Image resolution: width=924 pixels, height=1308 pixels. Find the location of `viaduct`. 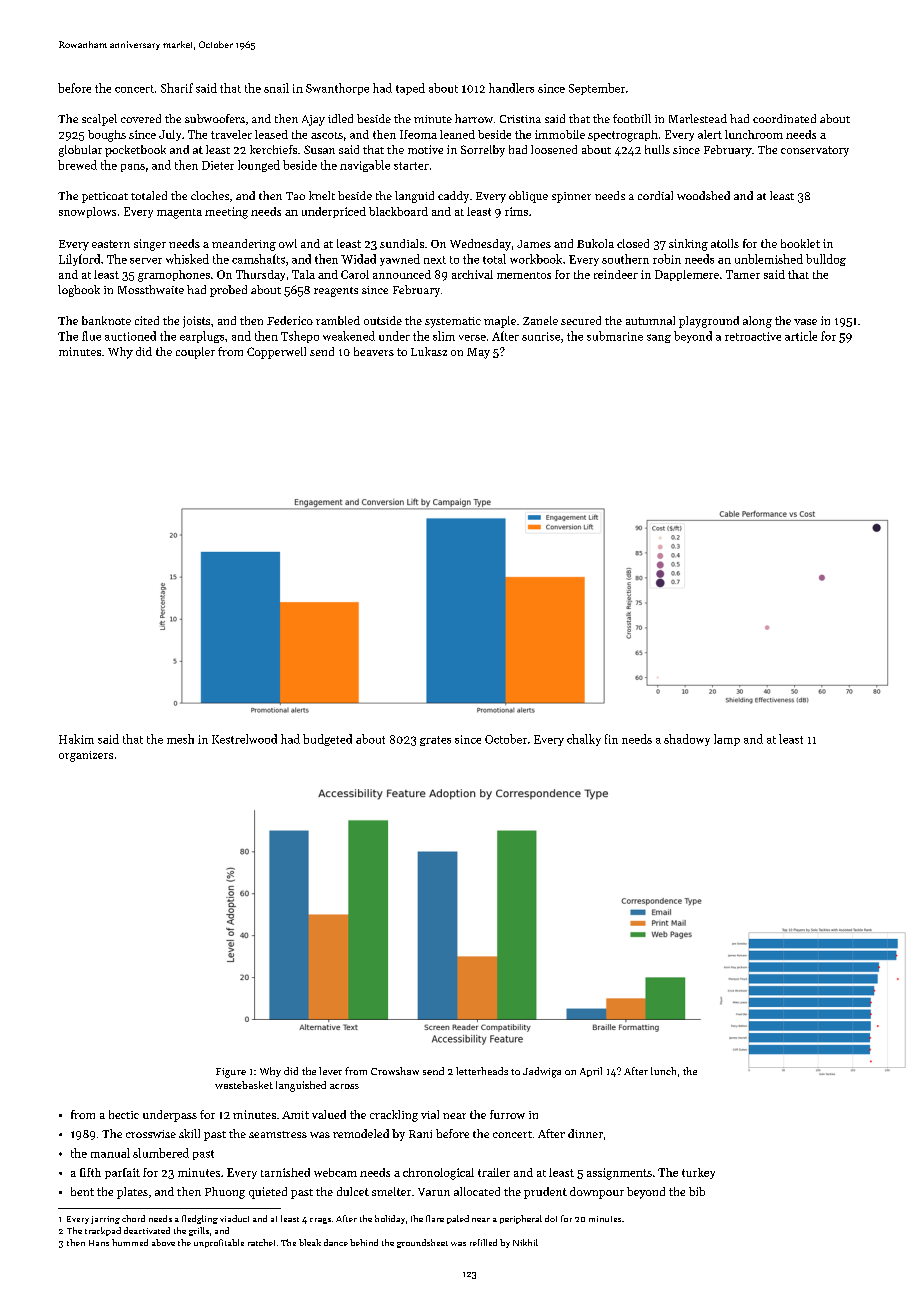

viaduct is located at coordinates (234, 1218).
